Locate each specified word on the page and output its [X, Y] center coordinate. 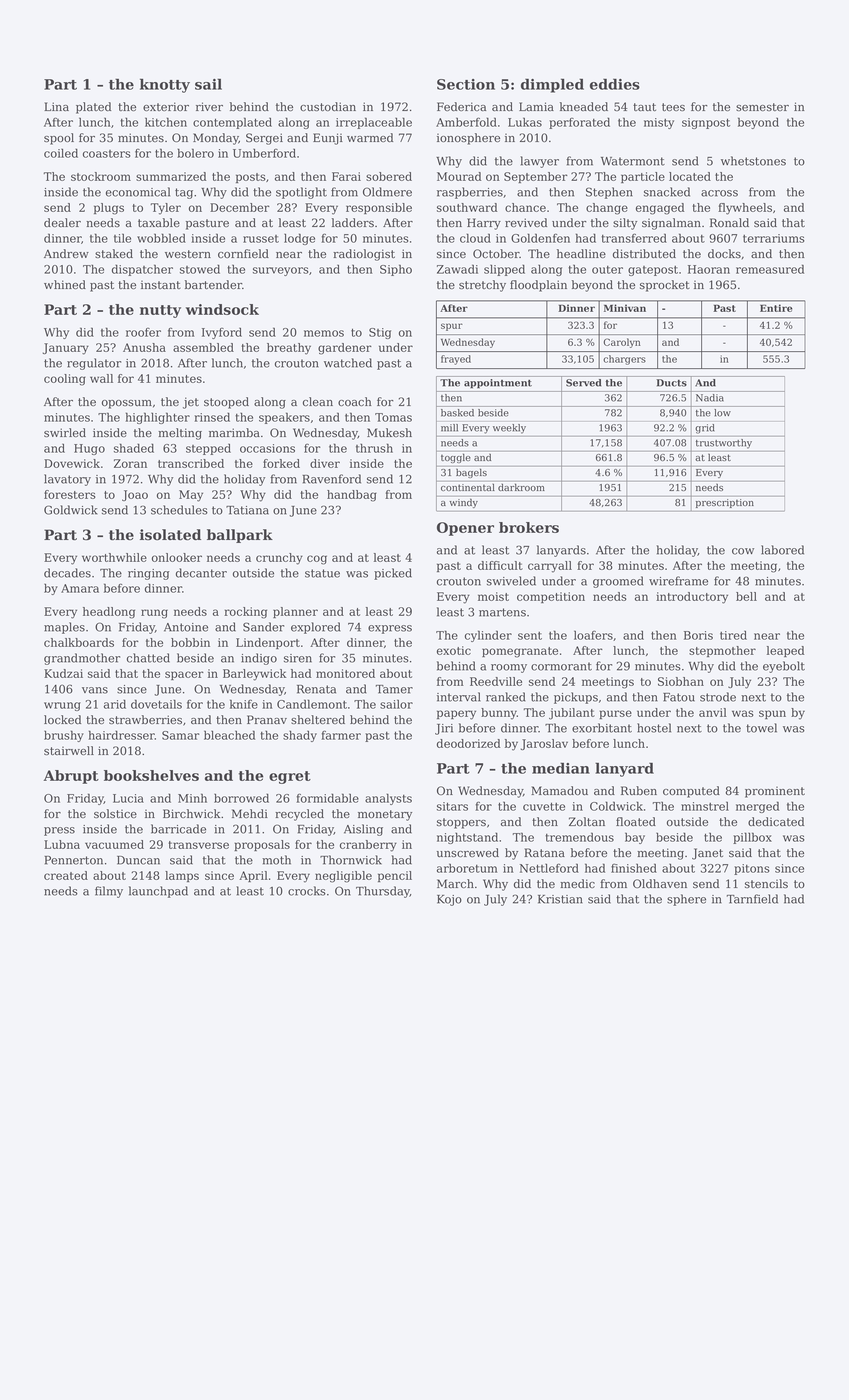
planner [295, 612]
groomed [618, 582]
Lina [56, 107]
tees [673, 107]
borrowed [241, 798]
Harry [484, 224]
